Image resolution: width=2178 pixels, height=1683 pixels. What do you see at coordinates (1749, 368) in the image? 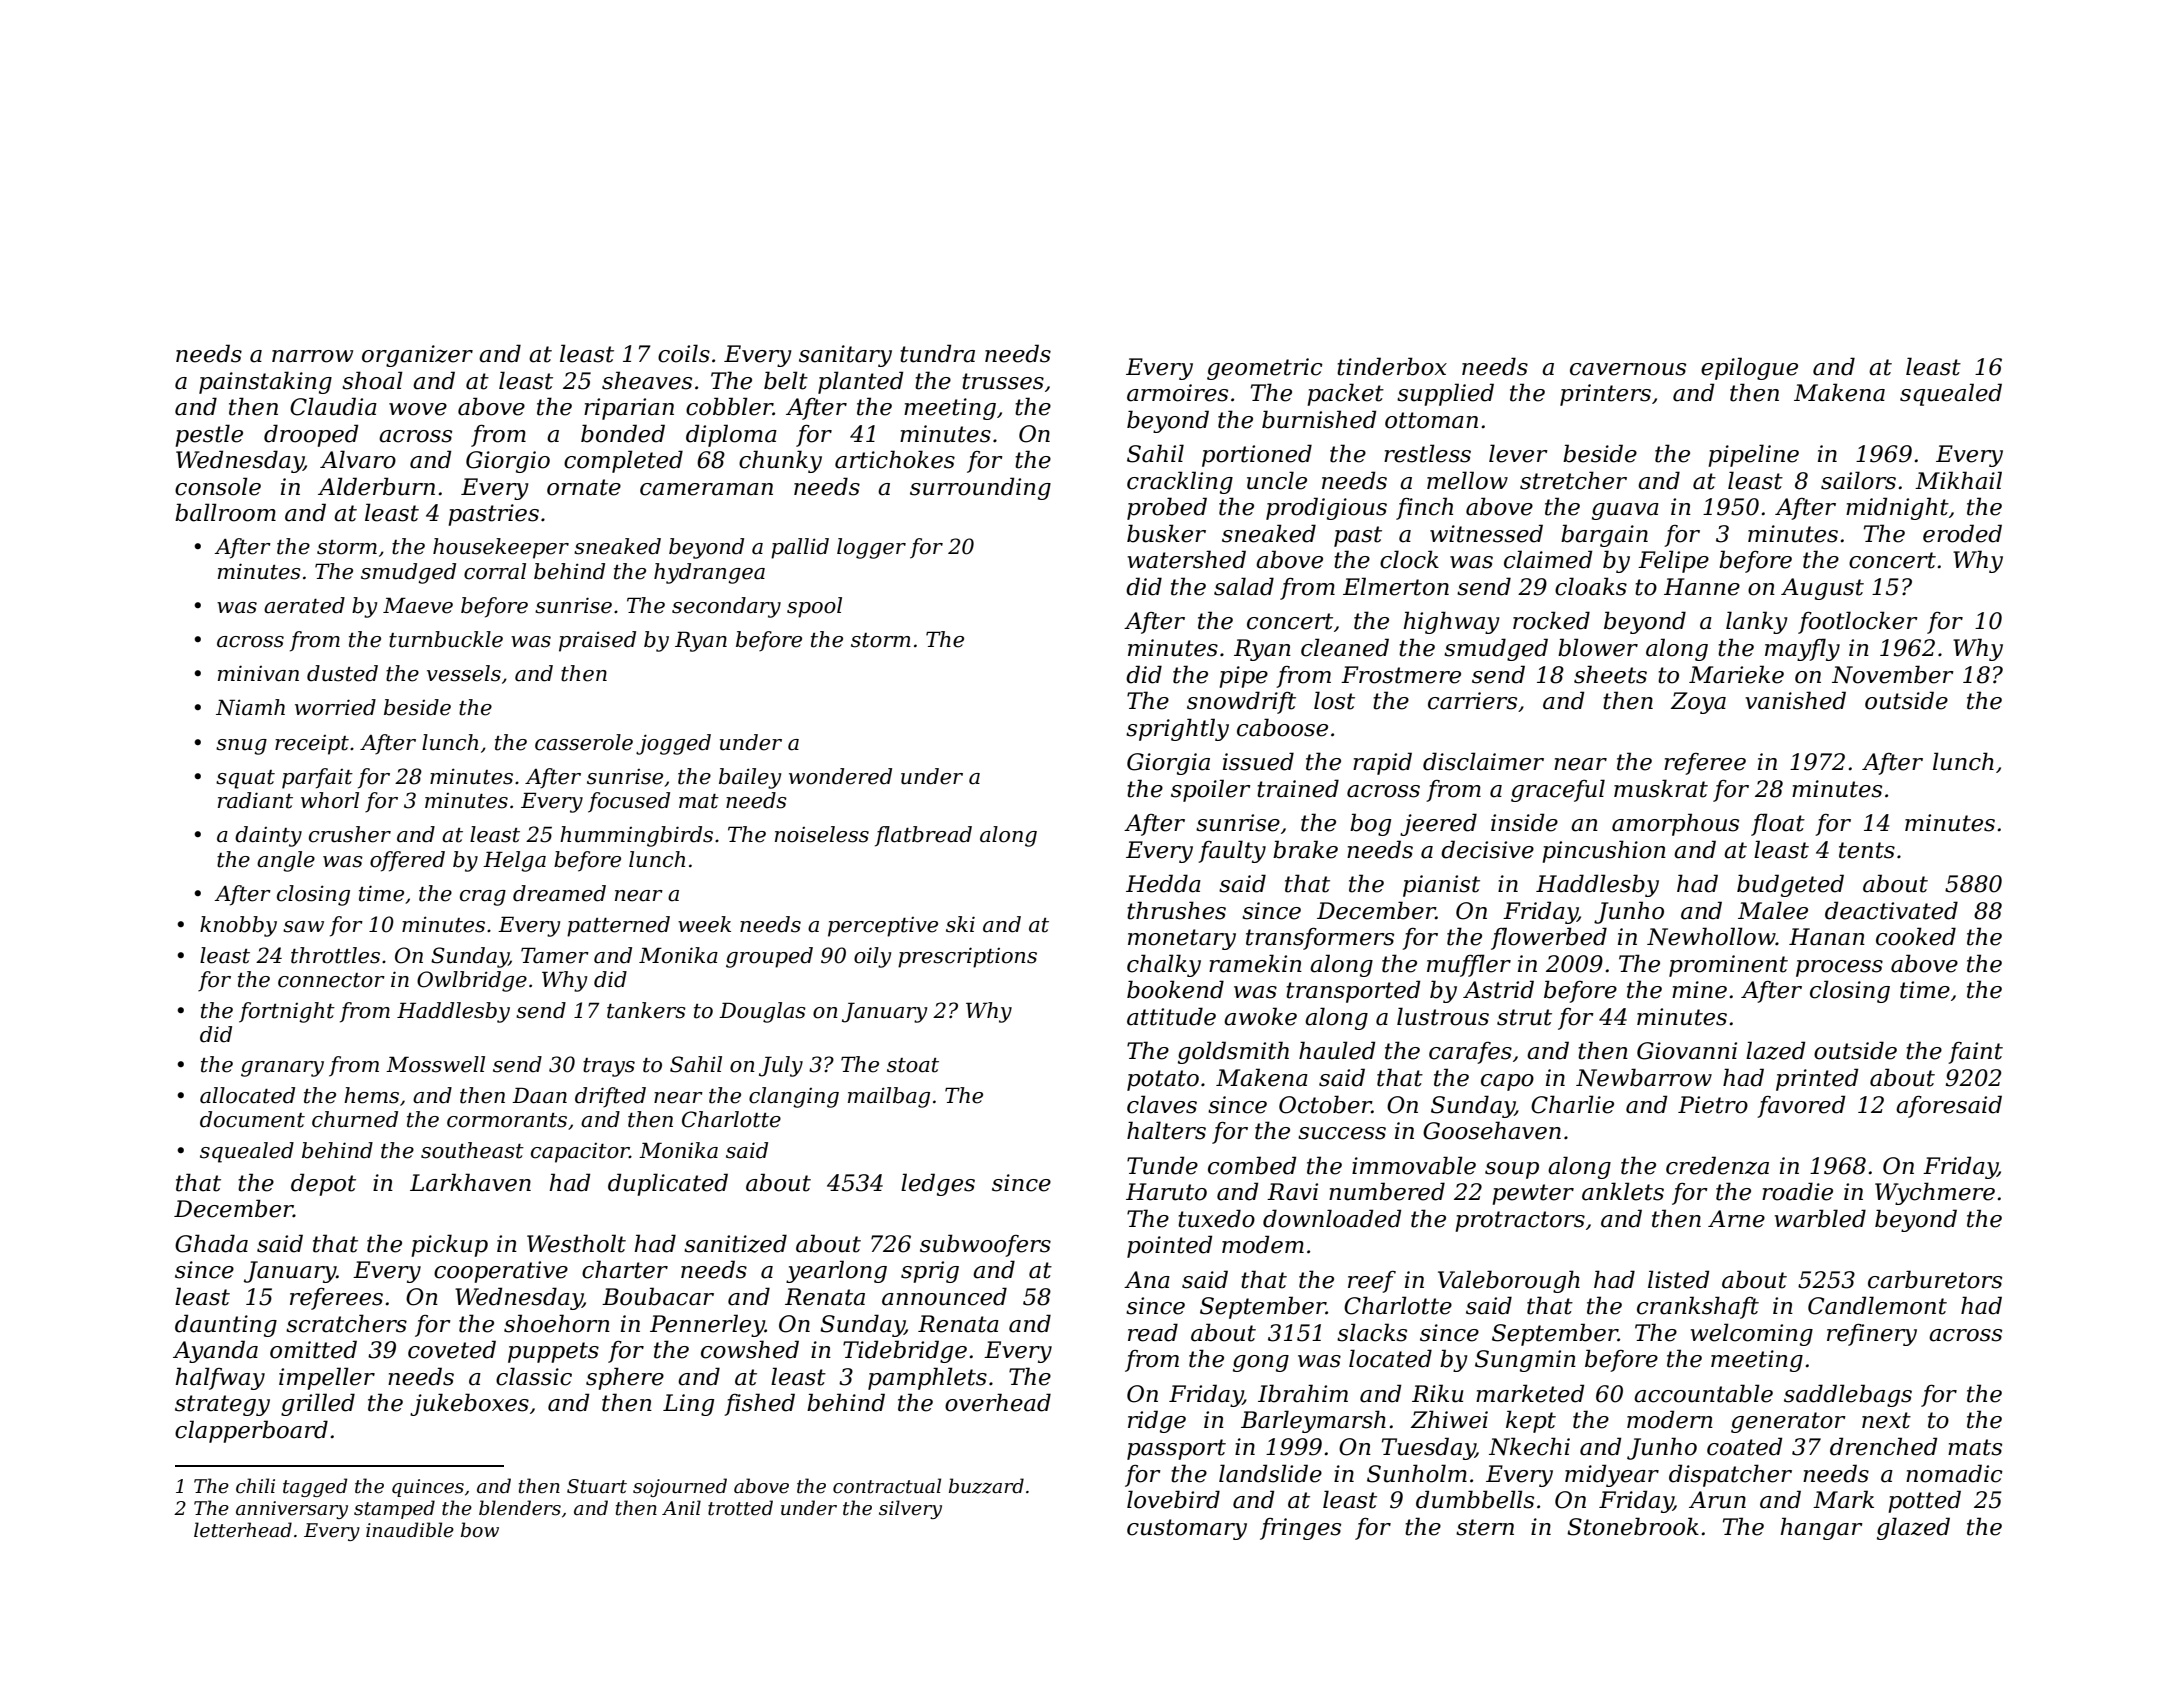
I see `epilogue` at bounding box center [1749, 368].
